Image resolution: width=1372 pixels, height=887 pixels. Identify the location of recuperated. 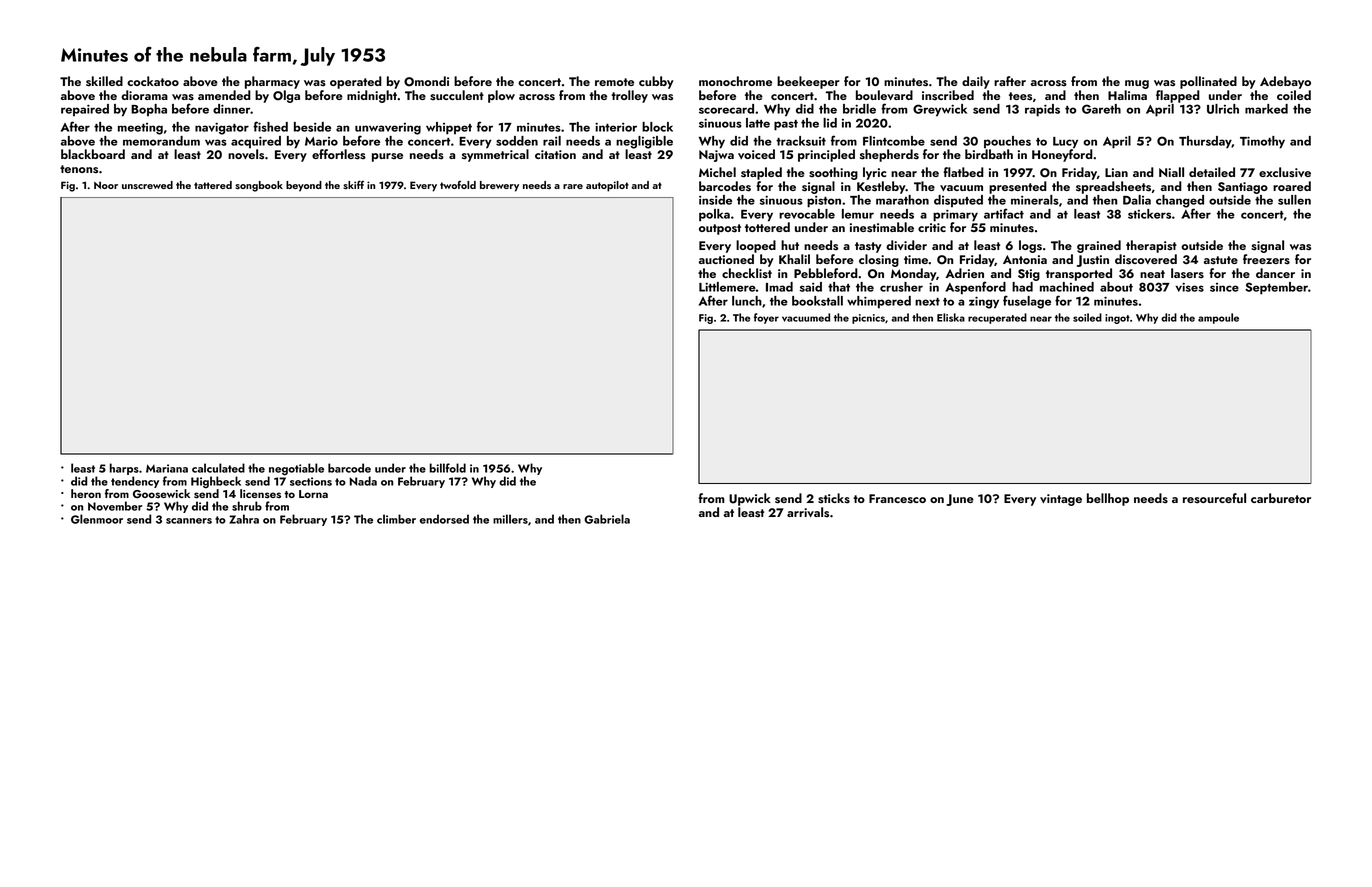
(997, 318).
